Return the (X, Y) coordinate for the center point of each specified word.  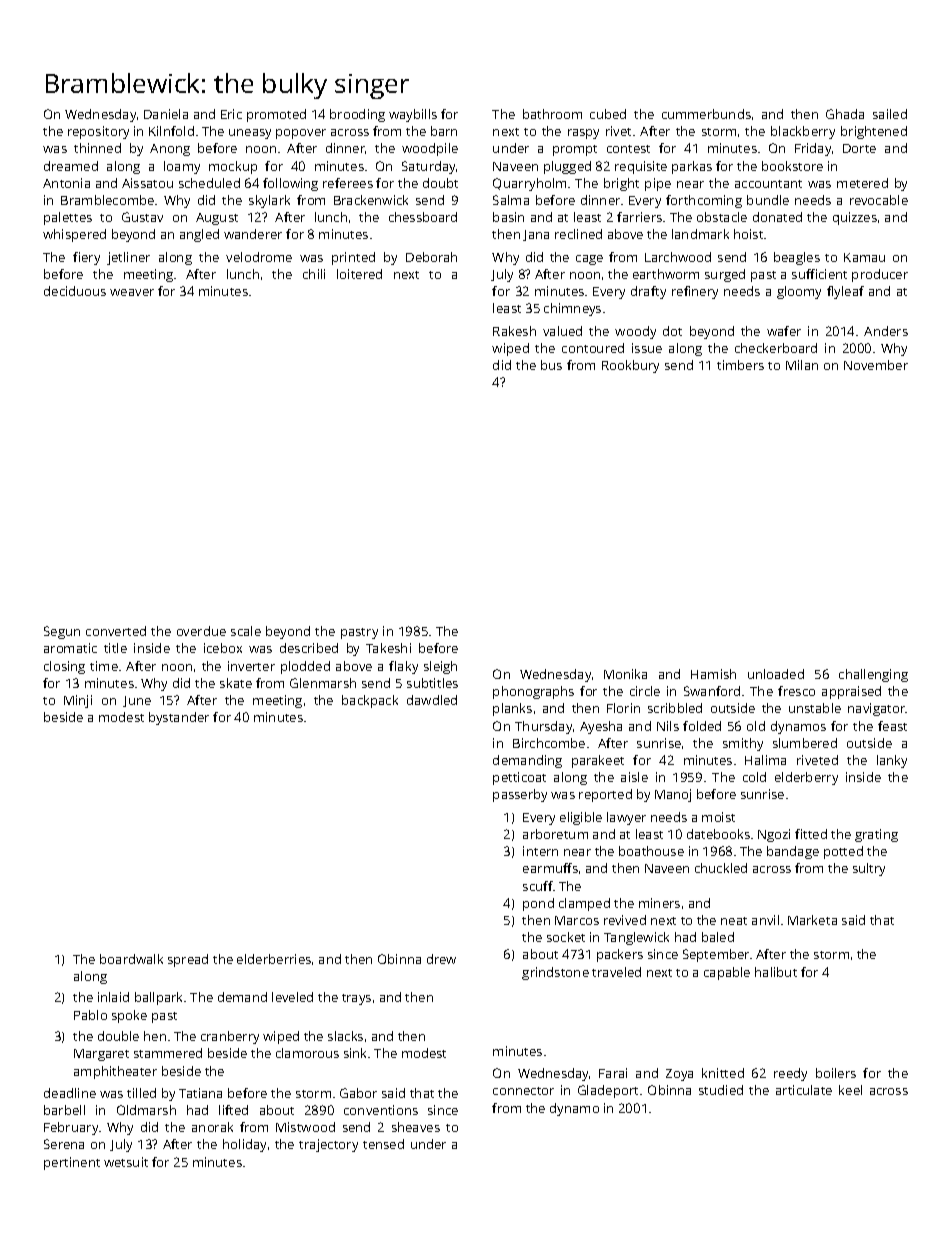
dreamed (71, 166)
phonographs (533, 692)
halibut (776, 972)
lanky (892, 761)
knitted (723, 1073)
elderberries (274, 959)
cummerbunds (706, 114)
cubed (608, 114)
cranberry (230, 1037)
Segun (62, 632)
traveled (616, 972)
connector (523, 1091)
